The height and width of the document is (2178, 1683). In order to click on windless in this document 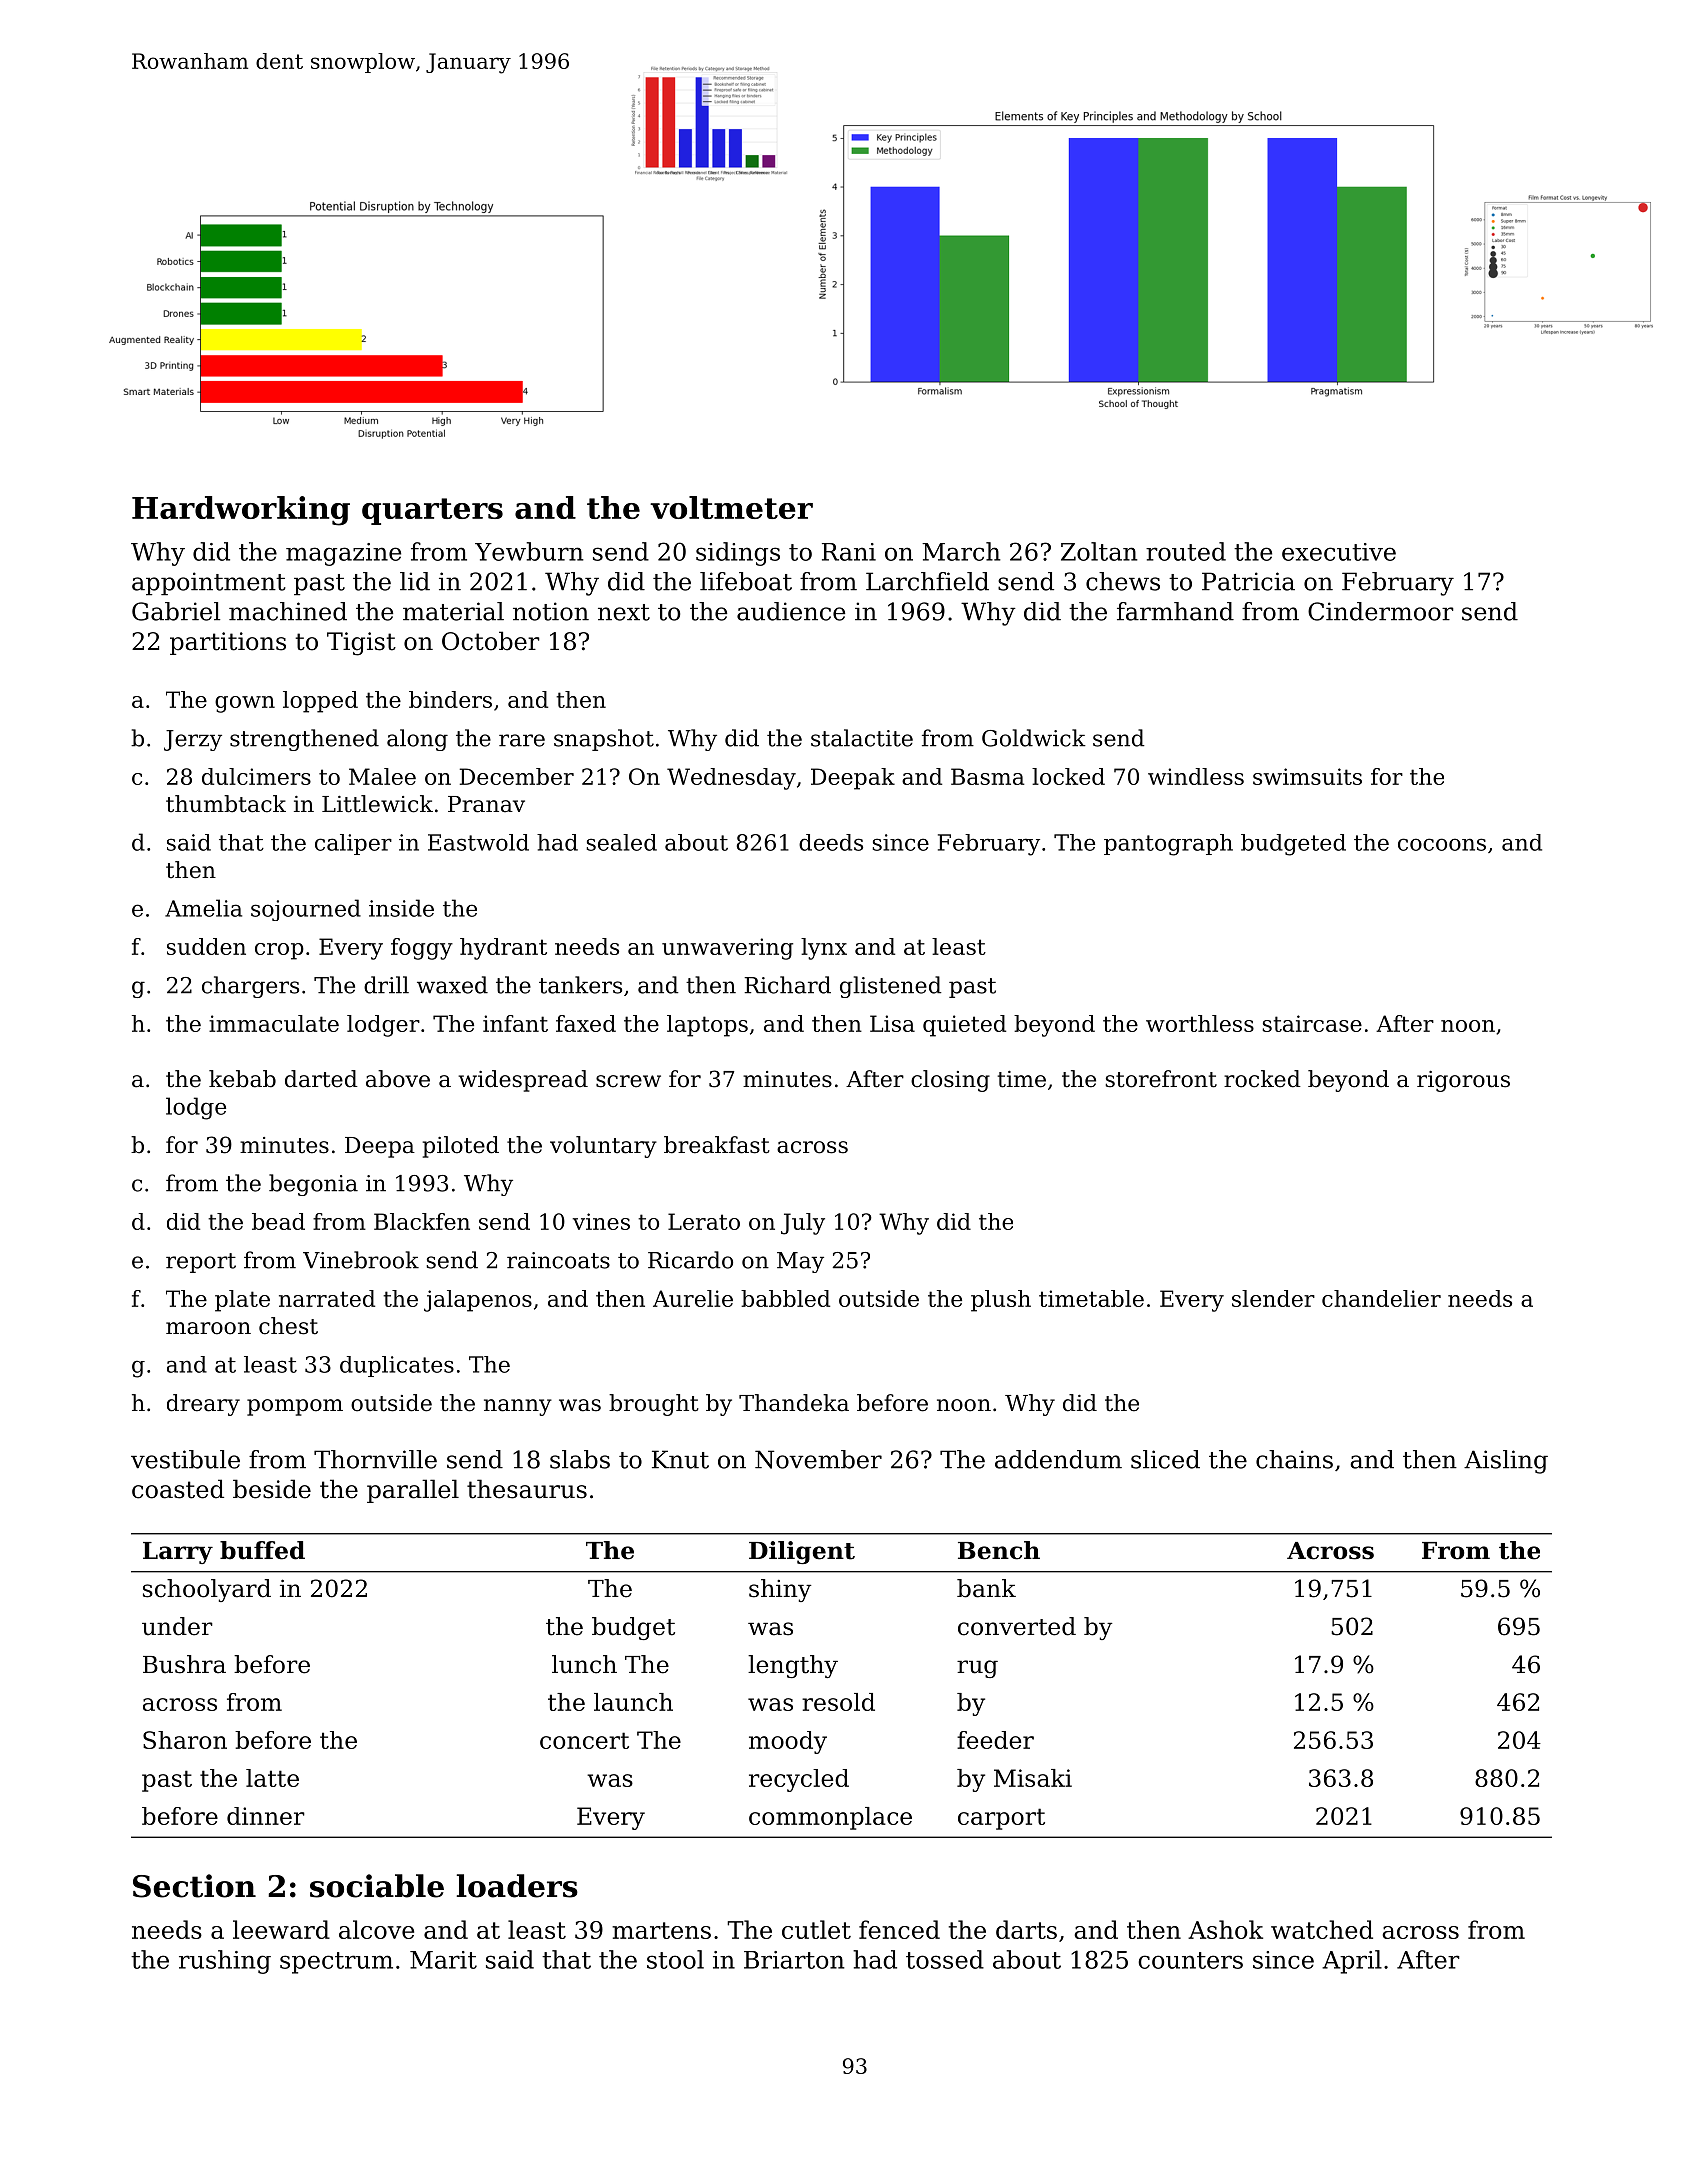, I will do `click(1196, 776)`.
